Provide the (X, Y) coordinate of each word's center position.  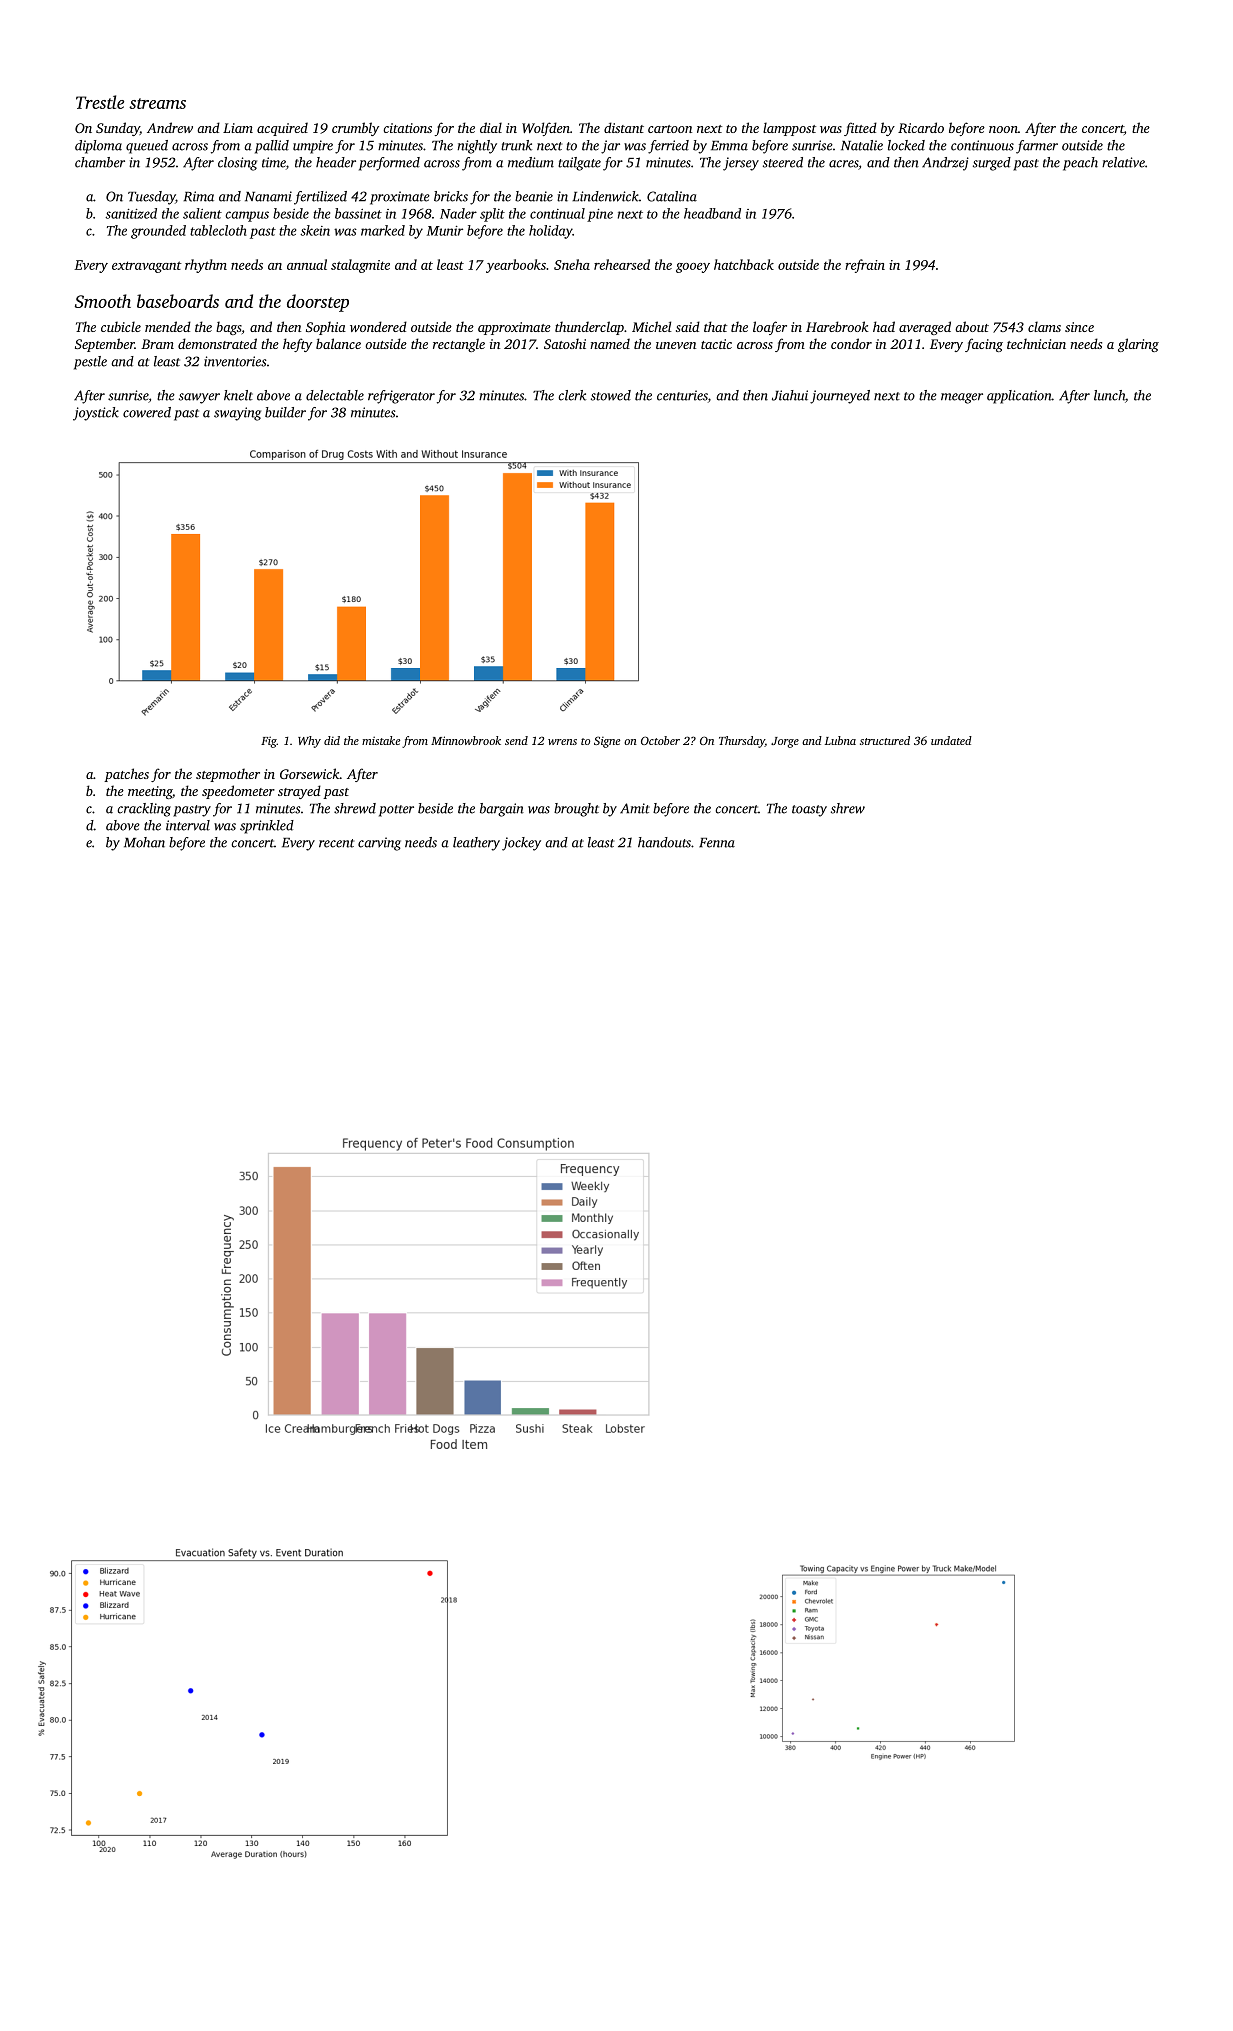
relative (1123, 162)
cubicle (121, 326)
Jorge (785, 742)
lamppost (789, 129)
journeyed (840, 397)
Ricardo (921, 127)
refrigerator (401, 397)
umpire (313, 147)
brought (576, 810)
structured (885, 740)
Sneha (572, 264)
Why (309, 742)
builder (285, 412)
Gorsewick (310, 773)
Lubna (840, 740)
